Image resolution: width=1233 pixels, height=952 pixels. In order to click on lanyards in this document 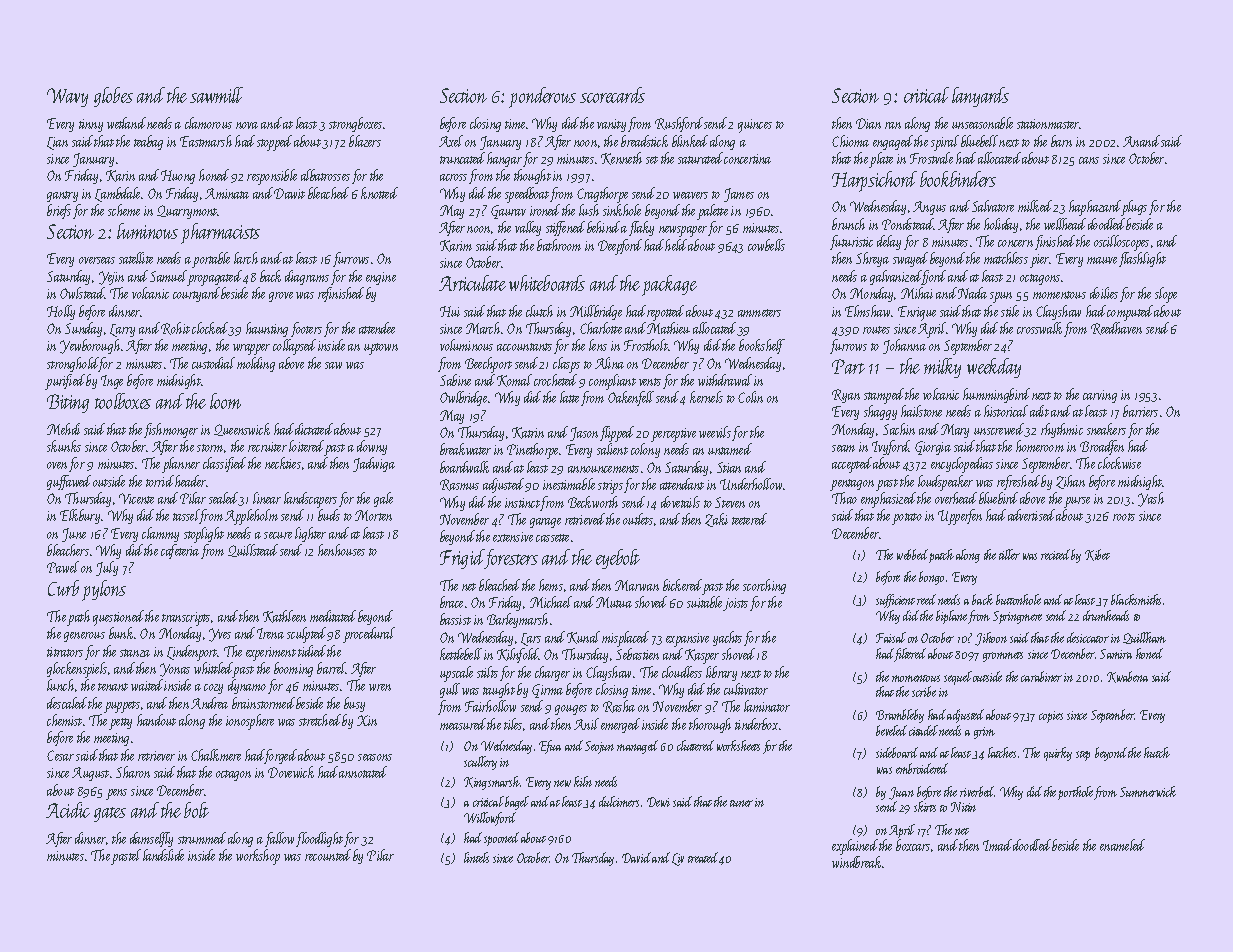, I will do `click(980, 97)`.
